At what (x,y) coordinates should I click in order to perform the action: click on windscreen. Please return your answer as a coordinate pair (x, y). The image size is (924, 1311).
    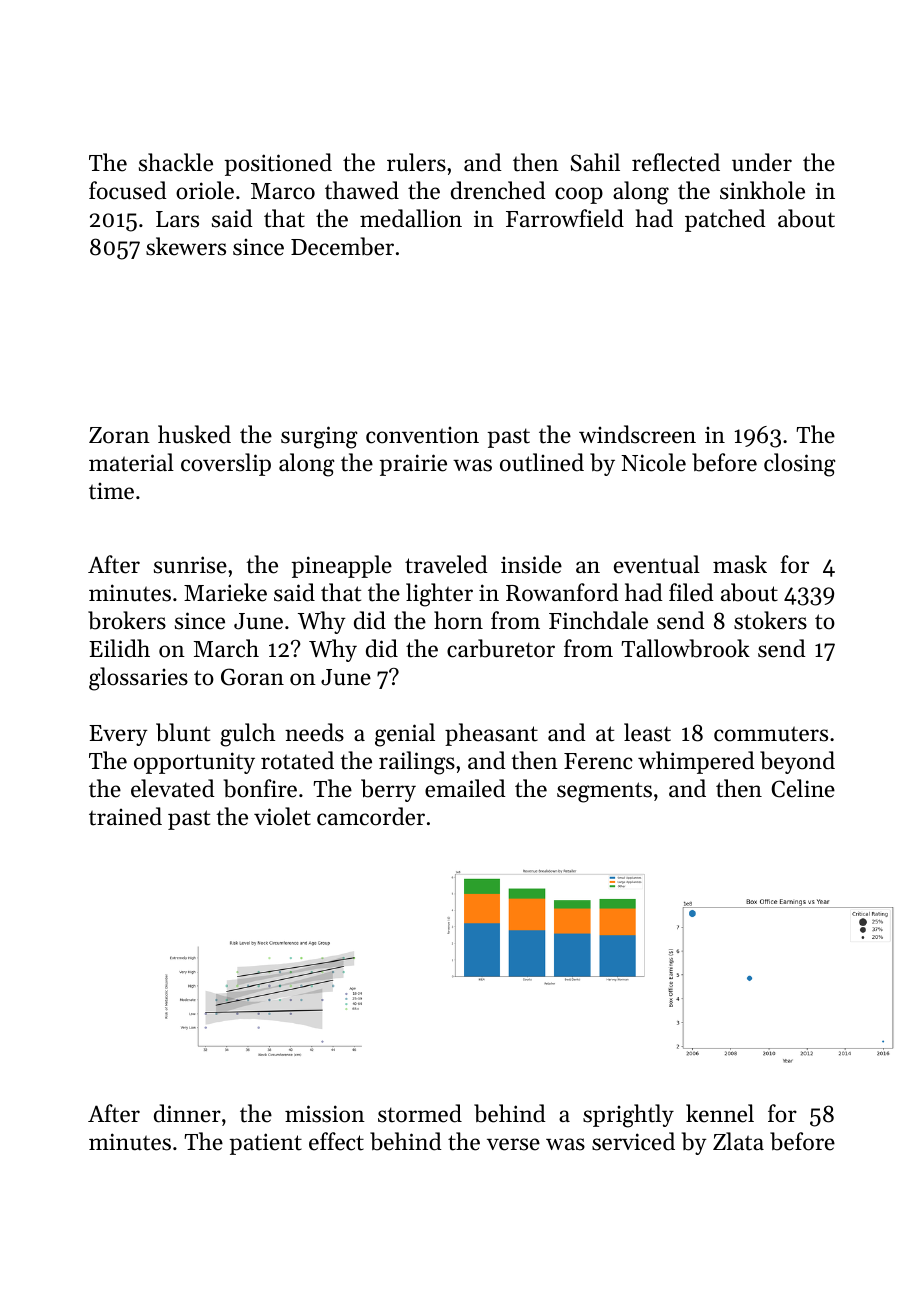
    Looking at the image, I should click on (637, 434).
